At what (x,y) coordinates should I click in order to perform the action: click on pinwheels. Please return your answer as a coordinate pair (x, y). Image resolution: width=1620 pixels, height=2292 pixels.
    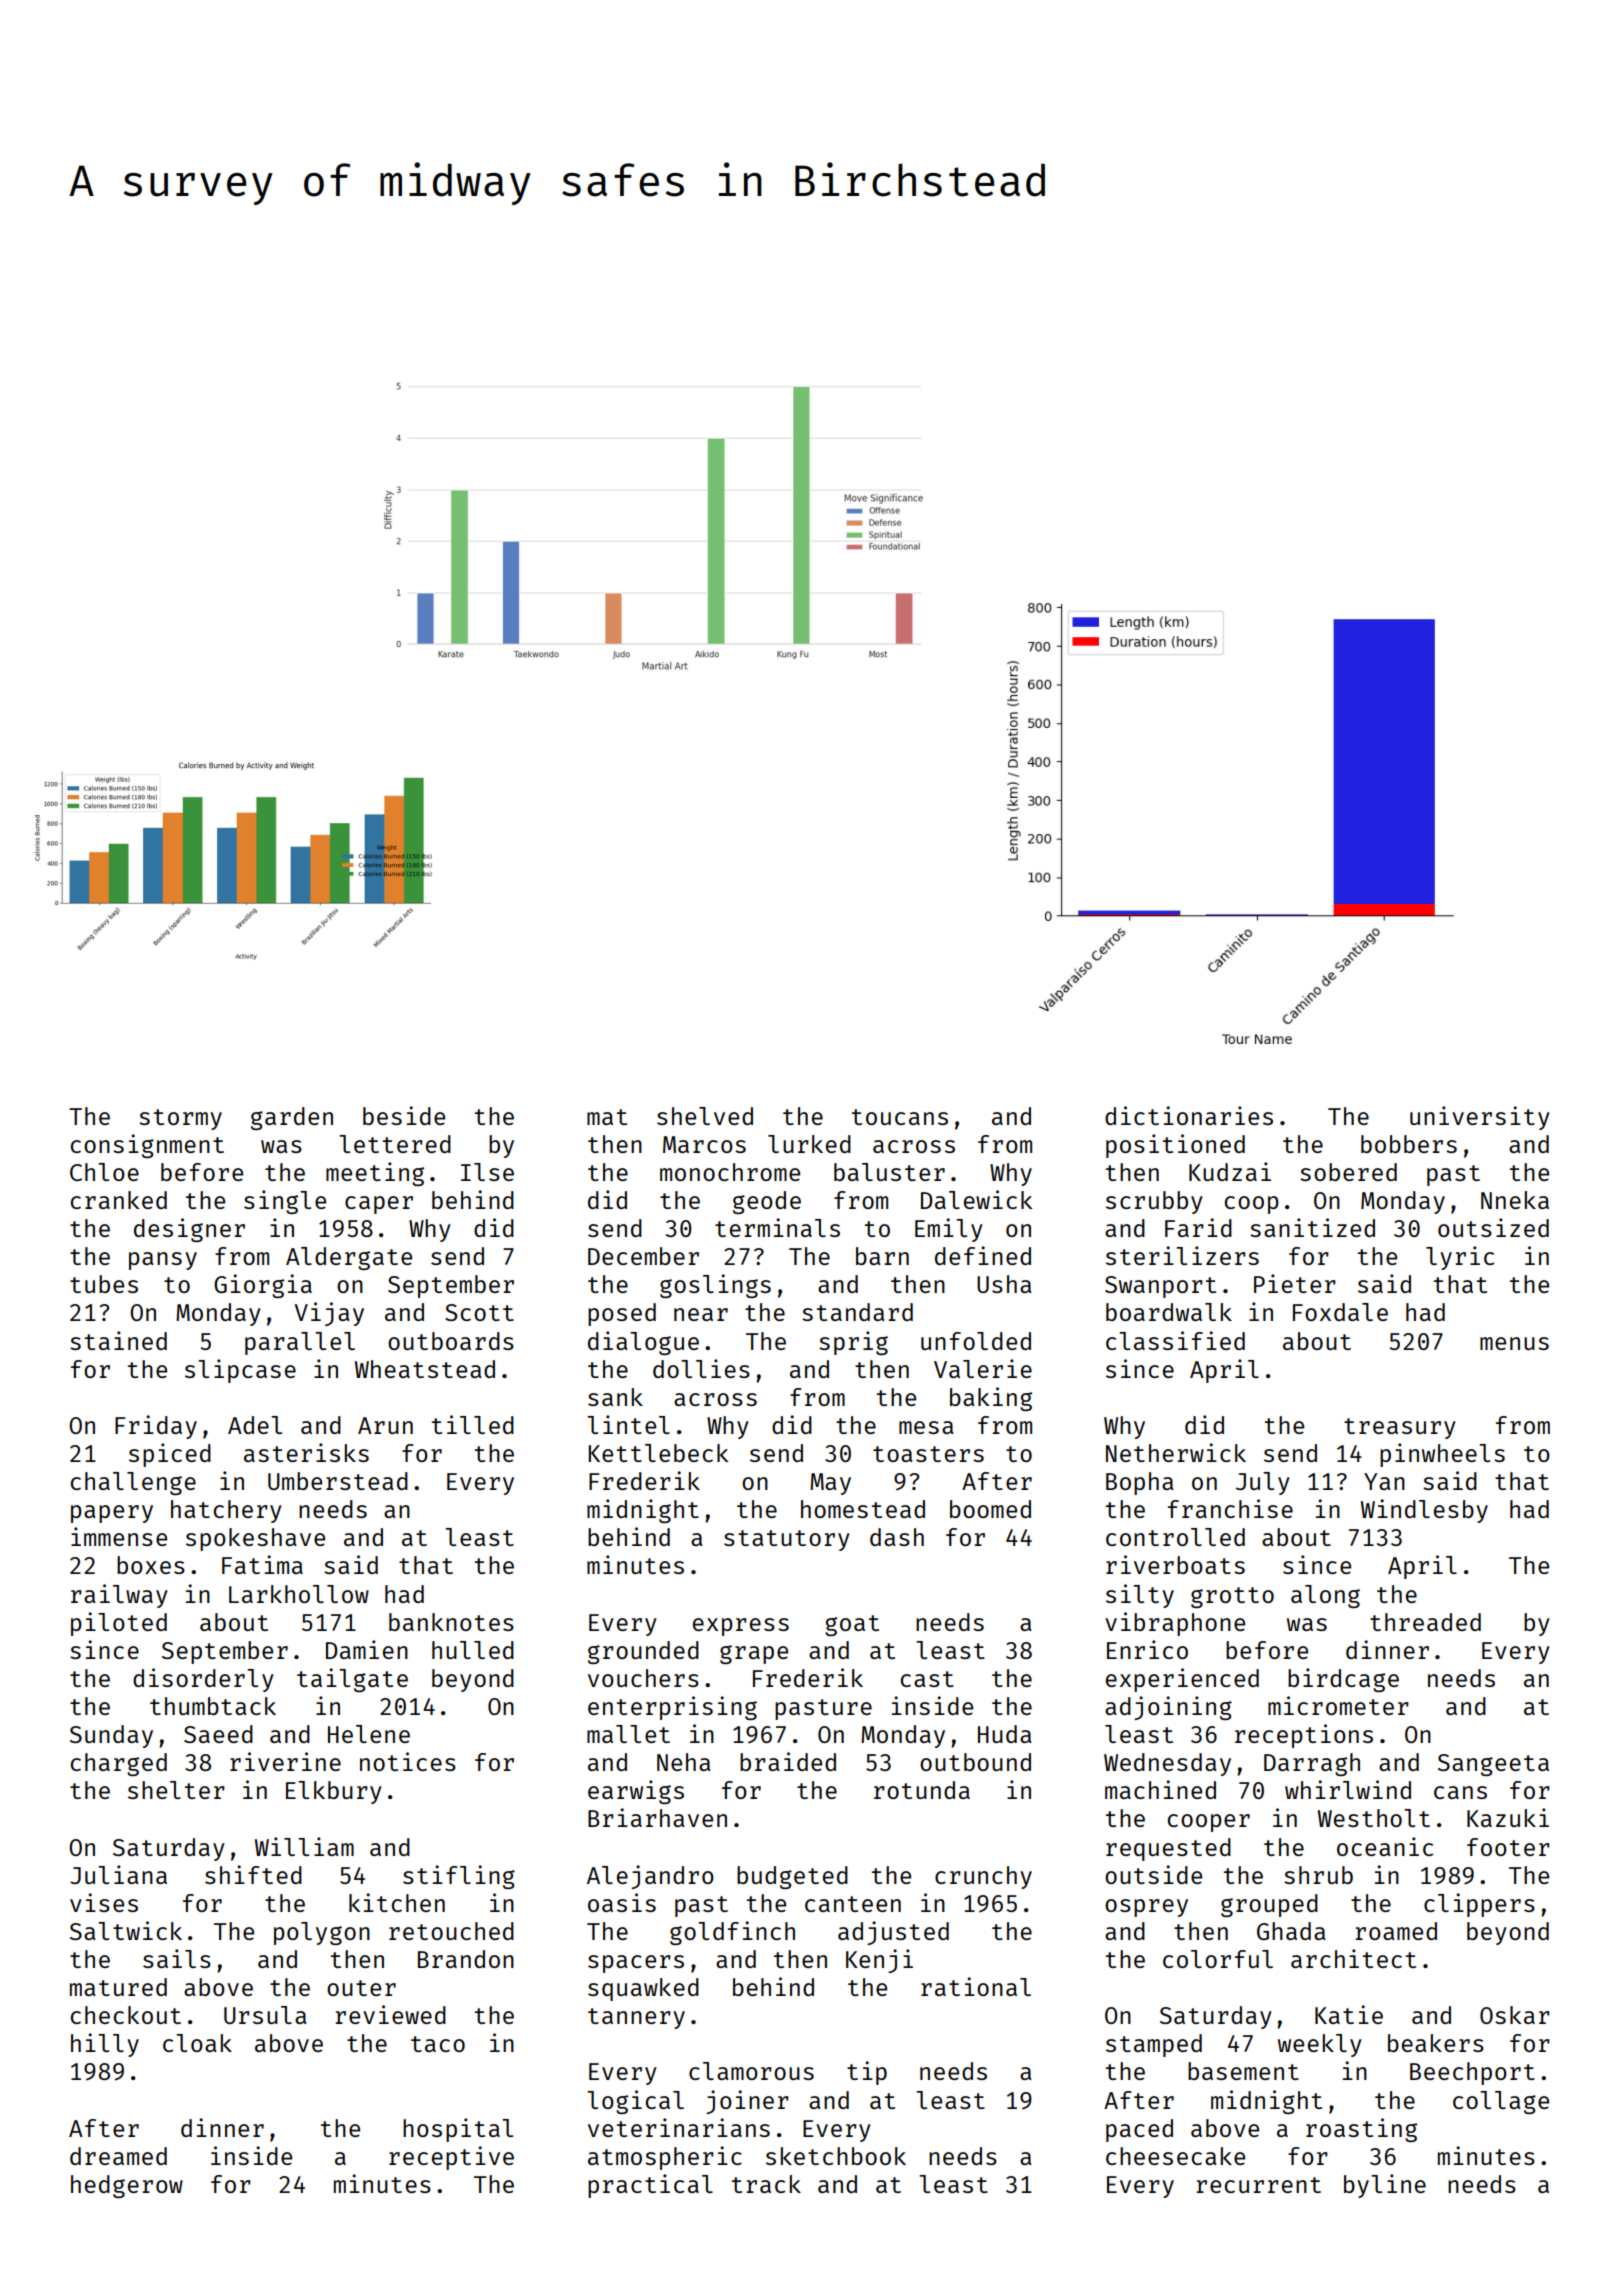
    Looking at the image, I should click on (1442, 1455).
